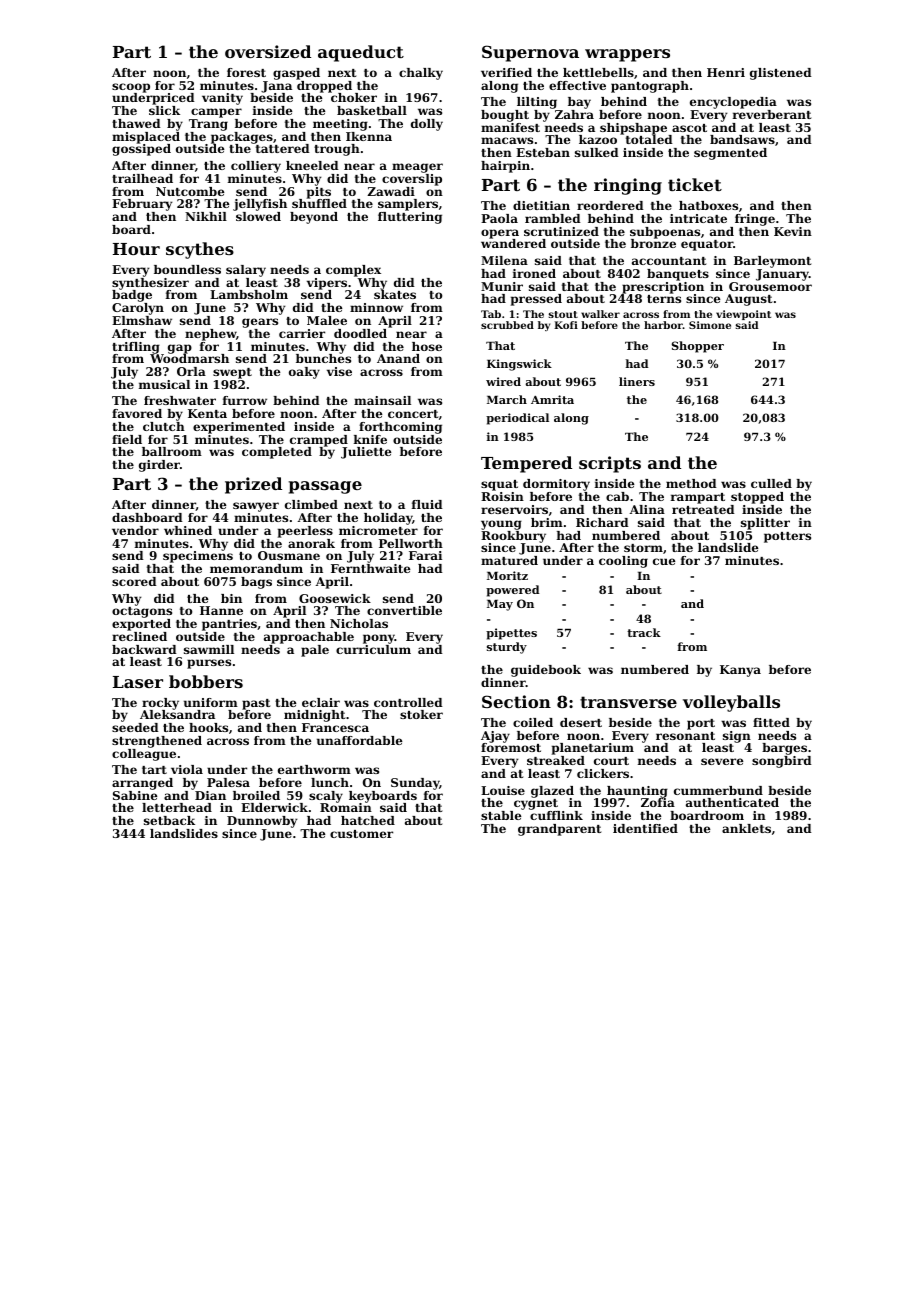 This document has height=1308, width=924. What do you see at coordinates (530, 53) in the document?
I see `Supernova` at bounding box center [530, 53].
